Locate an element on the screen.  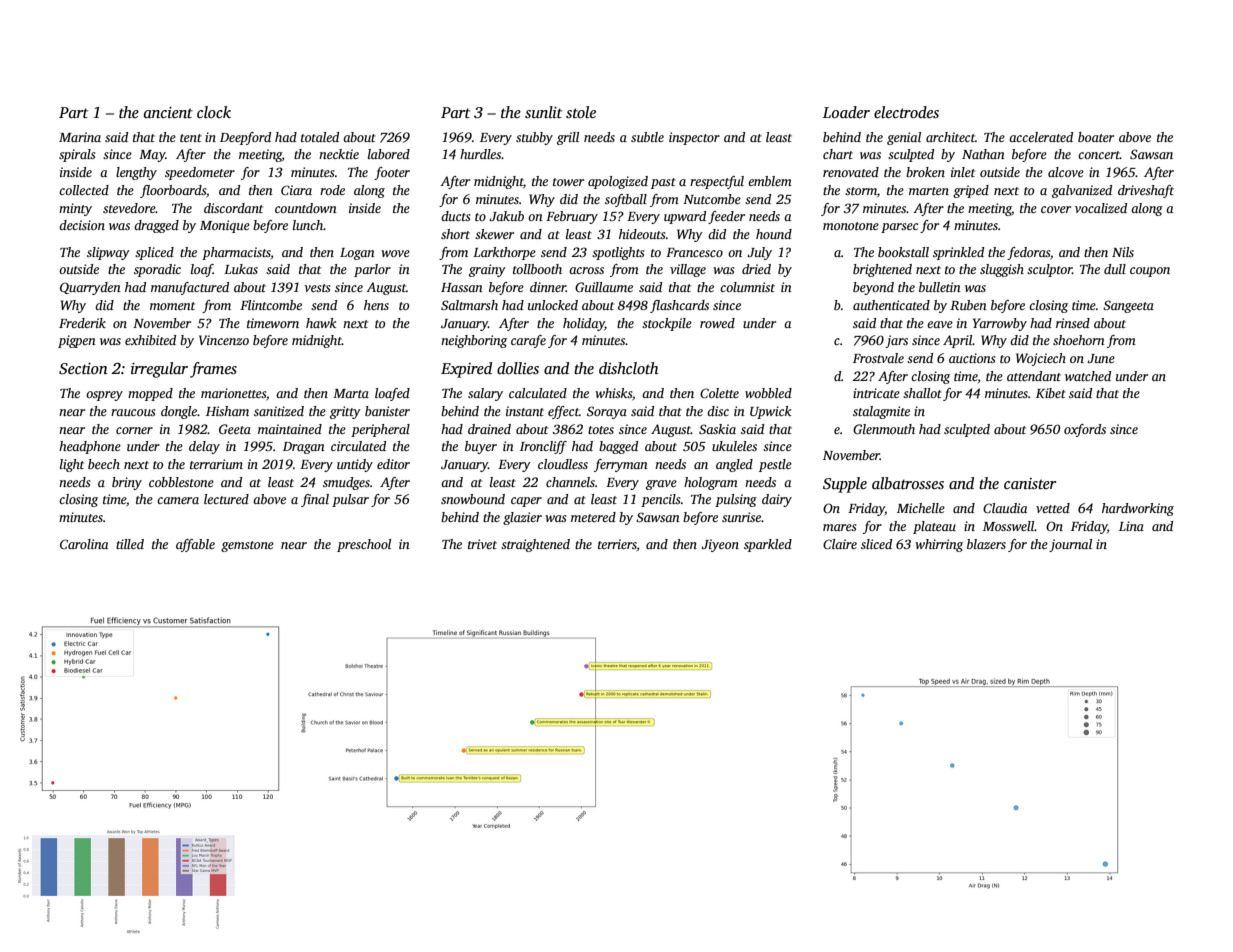
spirals is located at coordinates (77, 155).
